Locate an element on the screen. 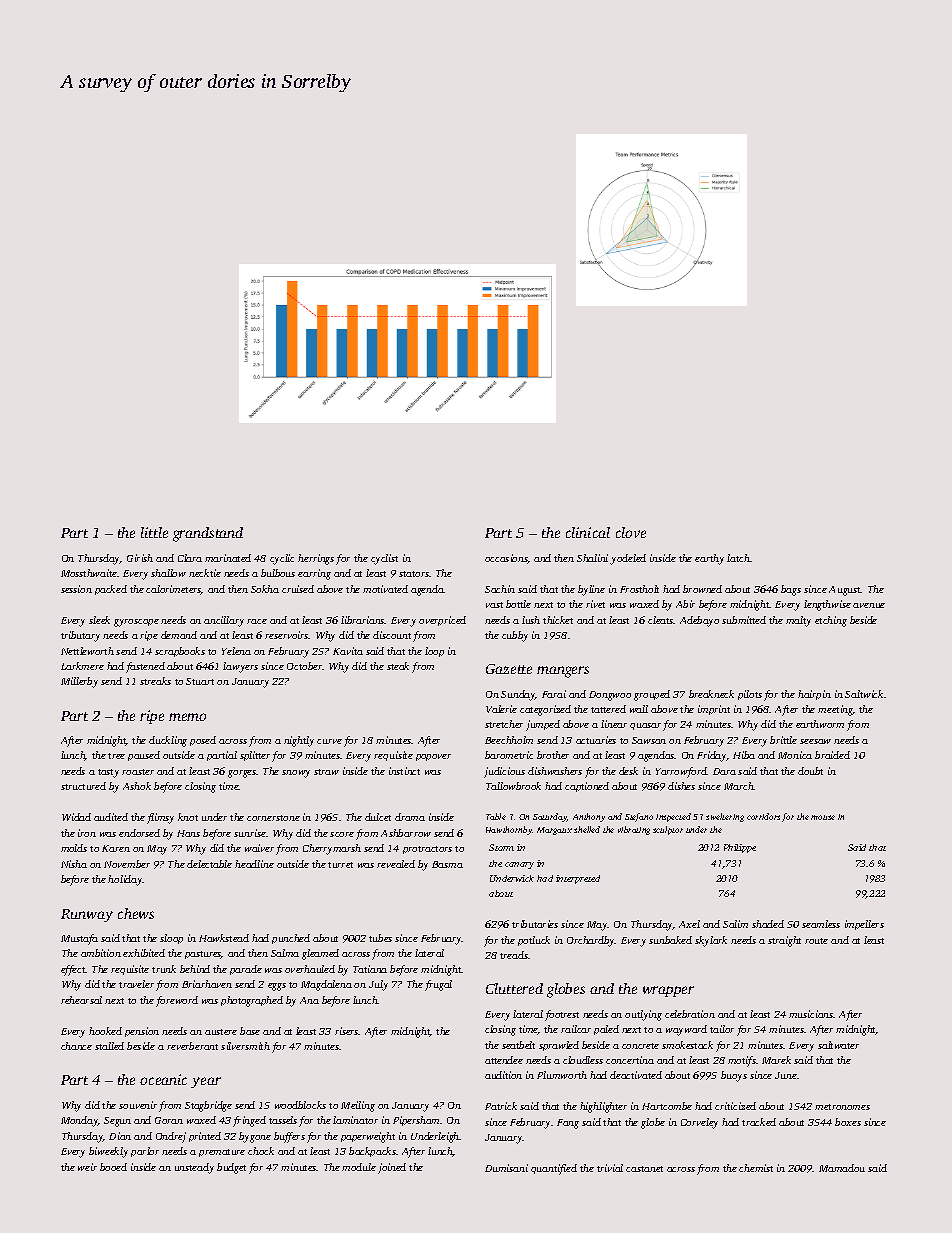 This screenshot has width=952, height=1233. knot is located at coordinates (188, 817).
